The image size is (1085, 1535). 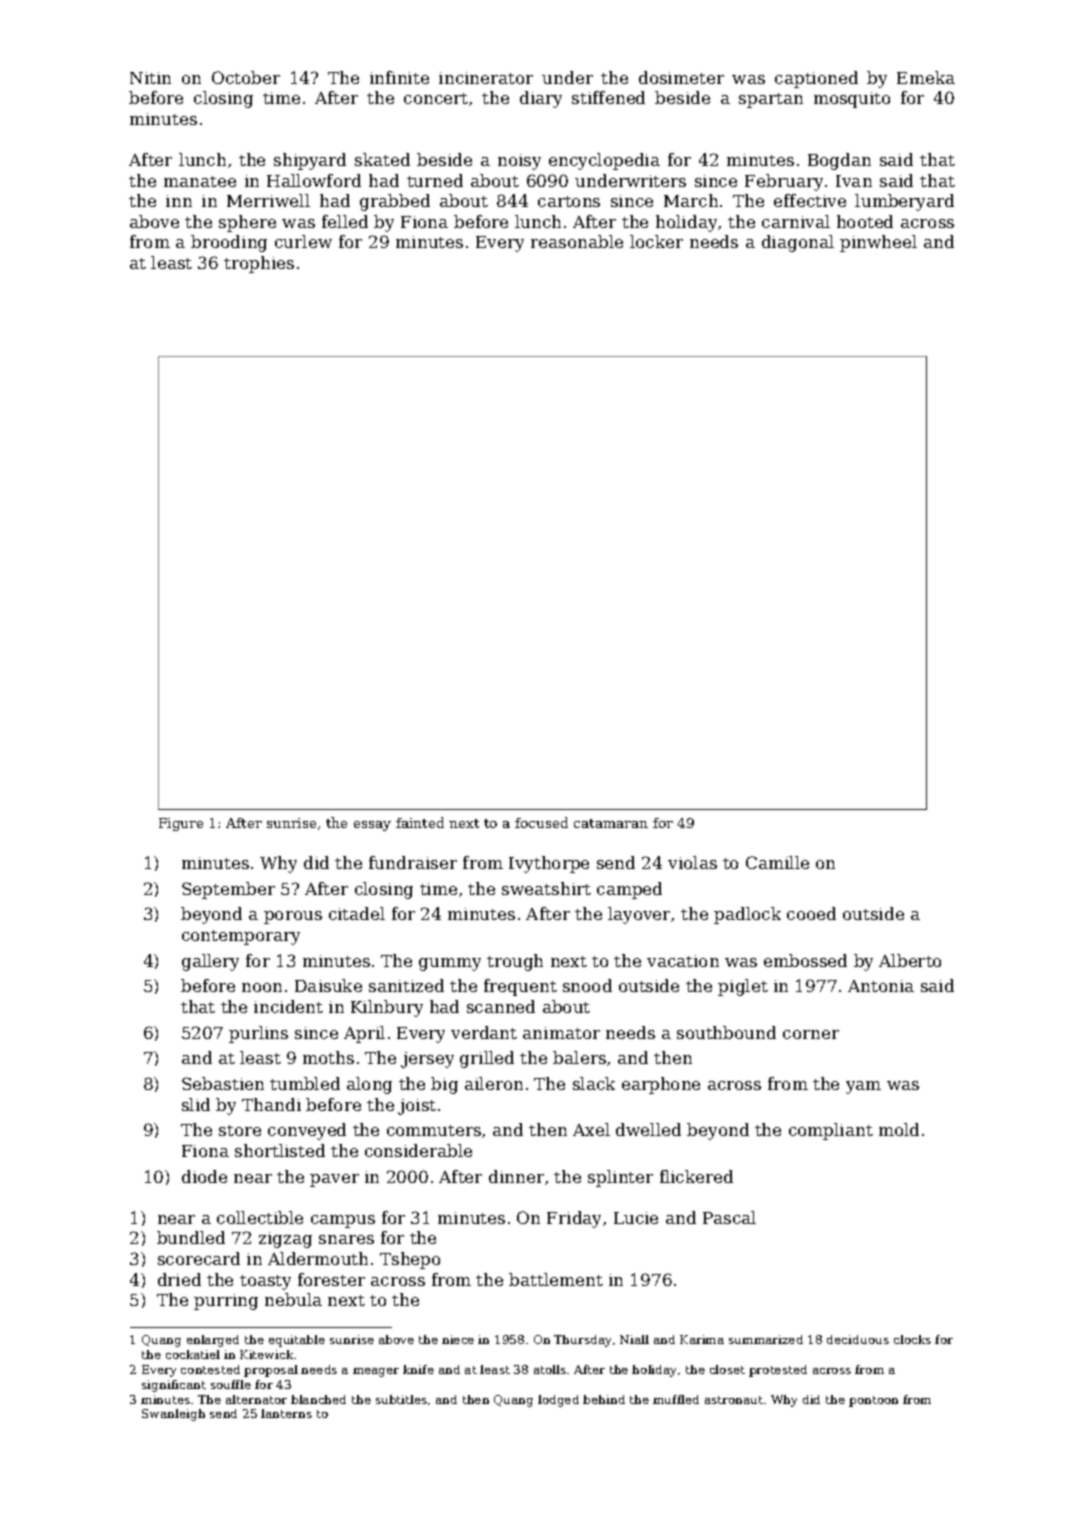 I want to click on reasonable, so click(x=577, y=241).
